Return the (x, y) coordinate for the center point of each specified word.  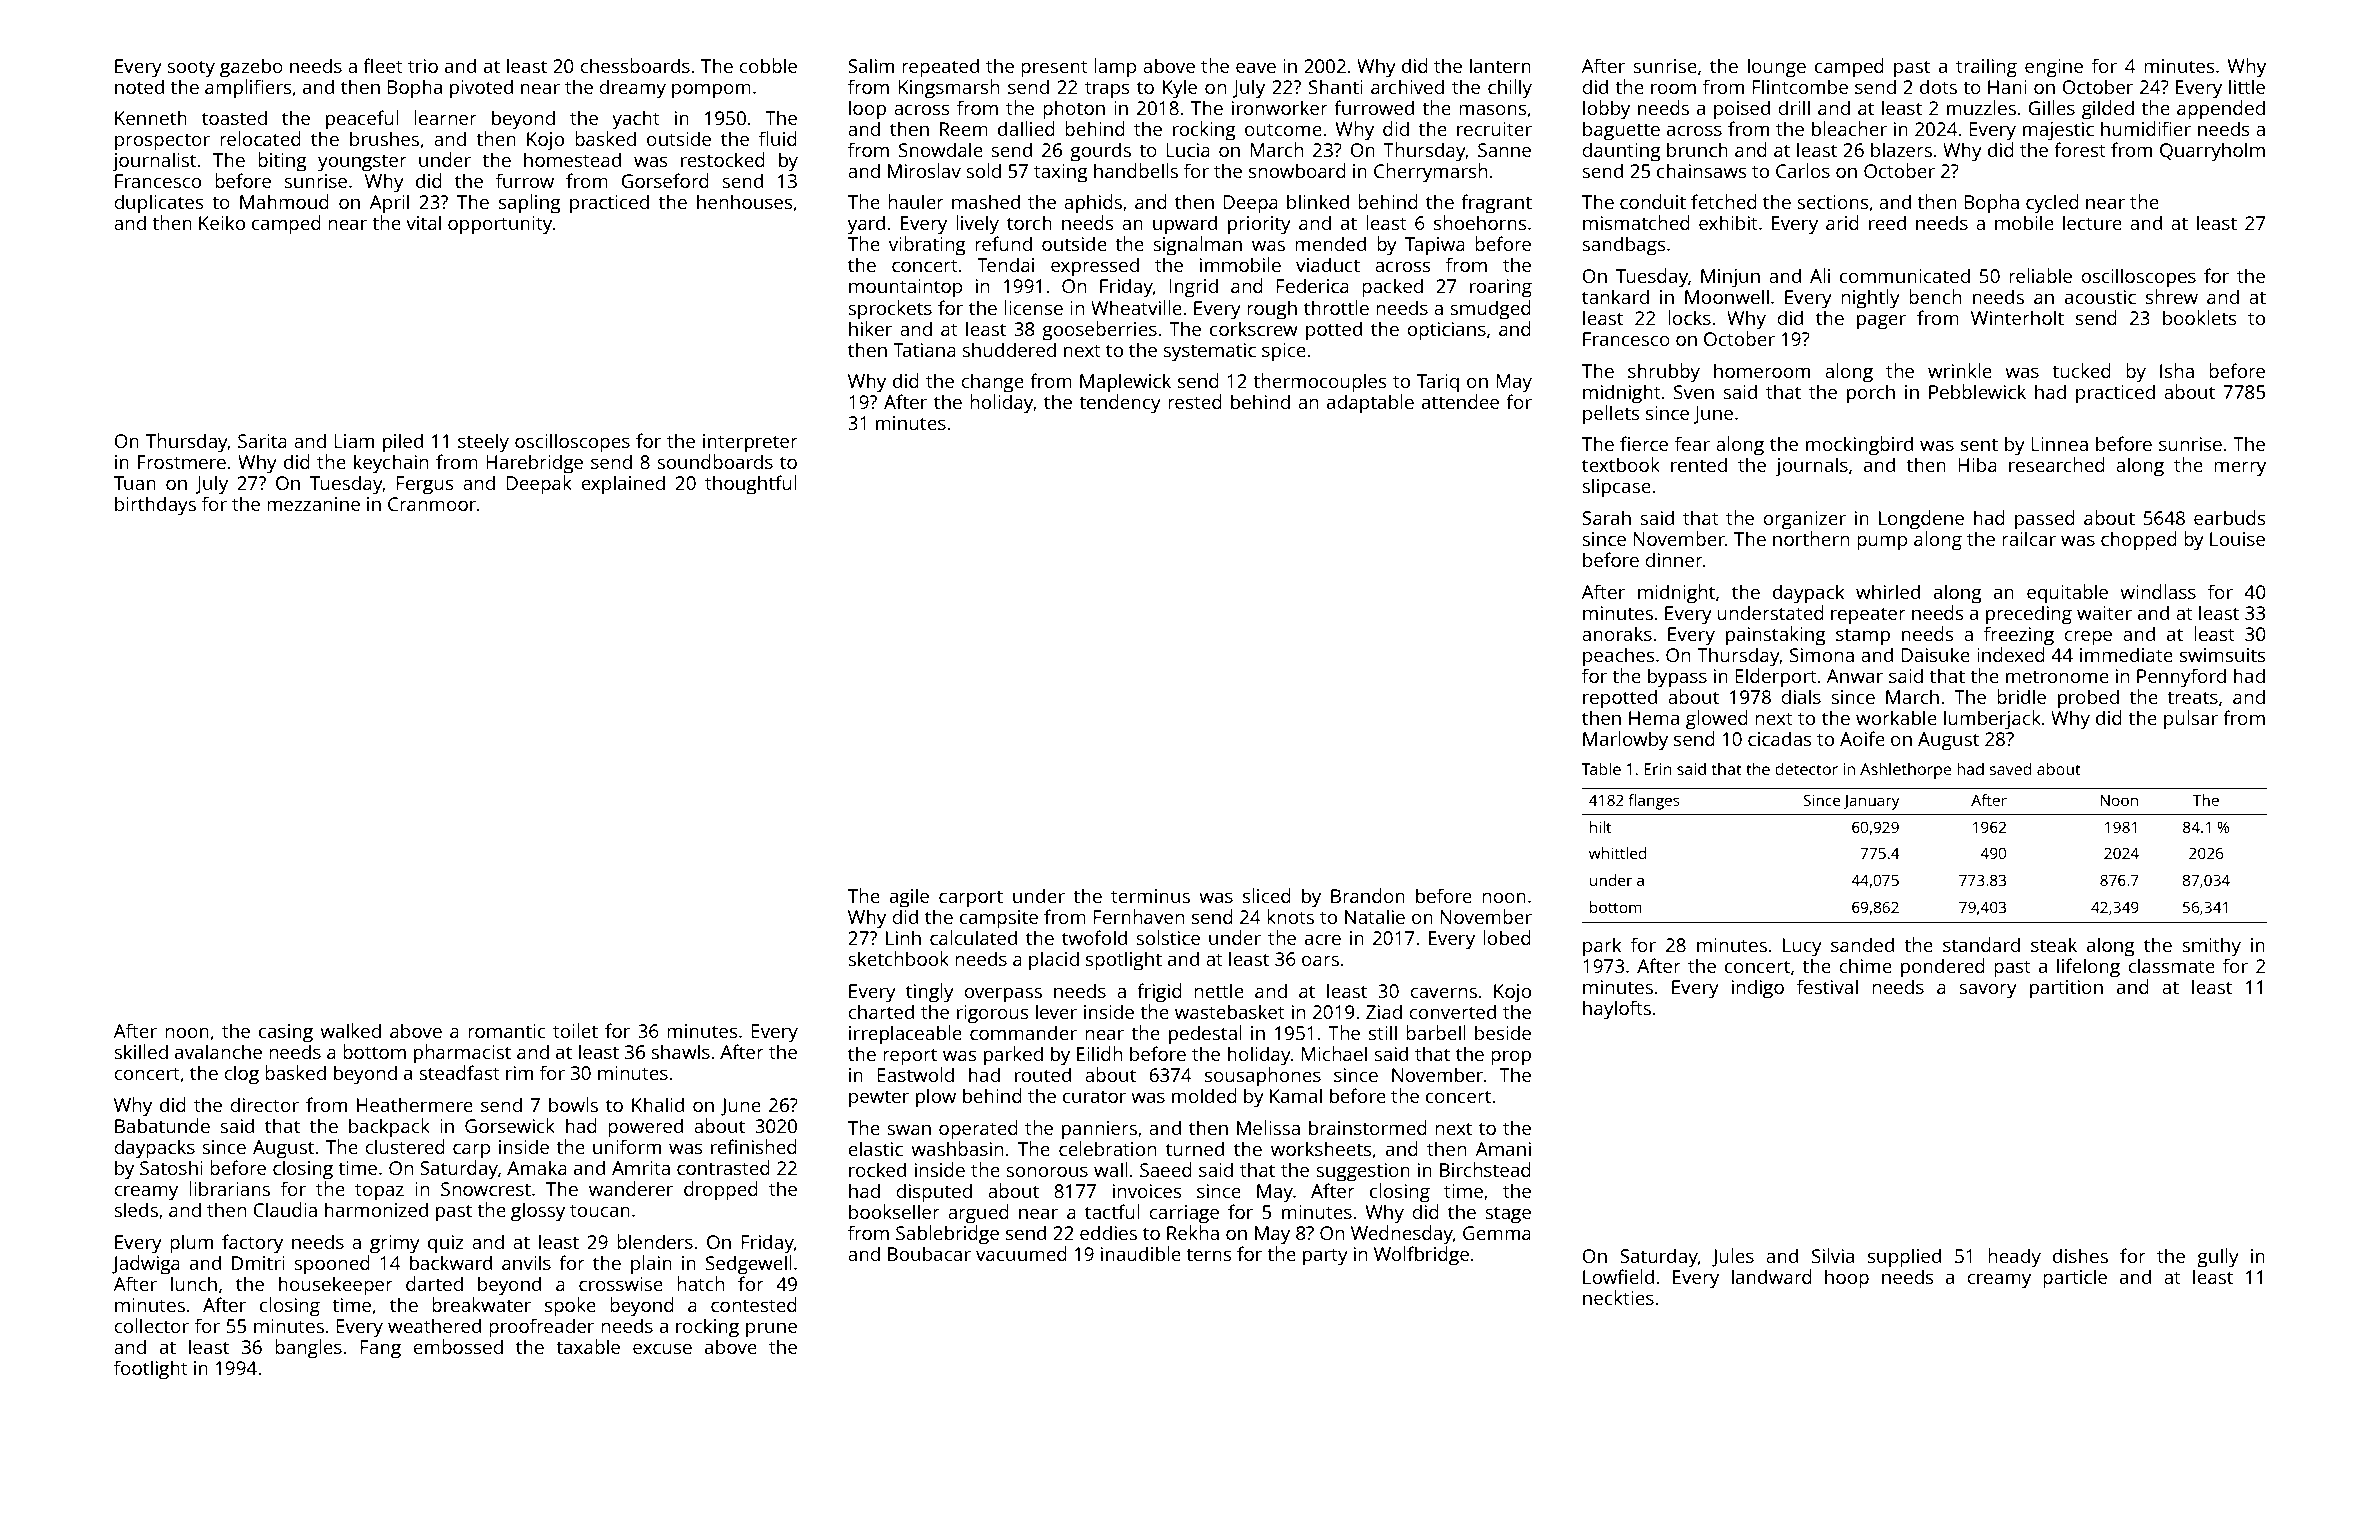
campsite (999, 919)
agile (909, 898)
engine (2054, 68)
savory (1988, 991)
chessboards (635, 65)
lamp (1115, 68)
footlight (151, 1370)
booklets (2200, 317)
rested (1195, 401)
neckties (1618, 1297)
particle (2075, 1279)
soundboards (715, 461)
